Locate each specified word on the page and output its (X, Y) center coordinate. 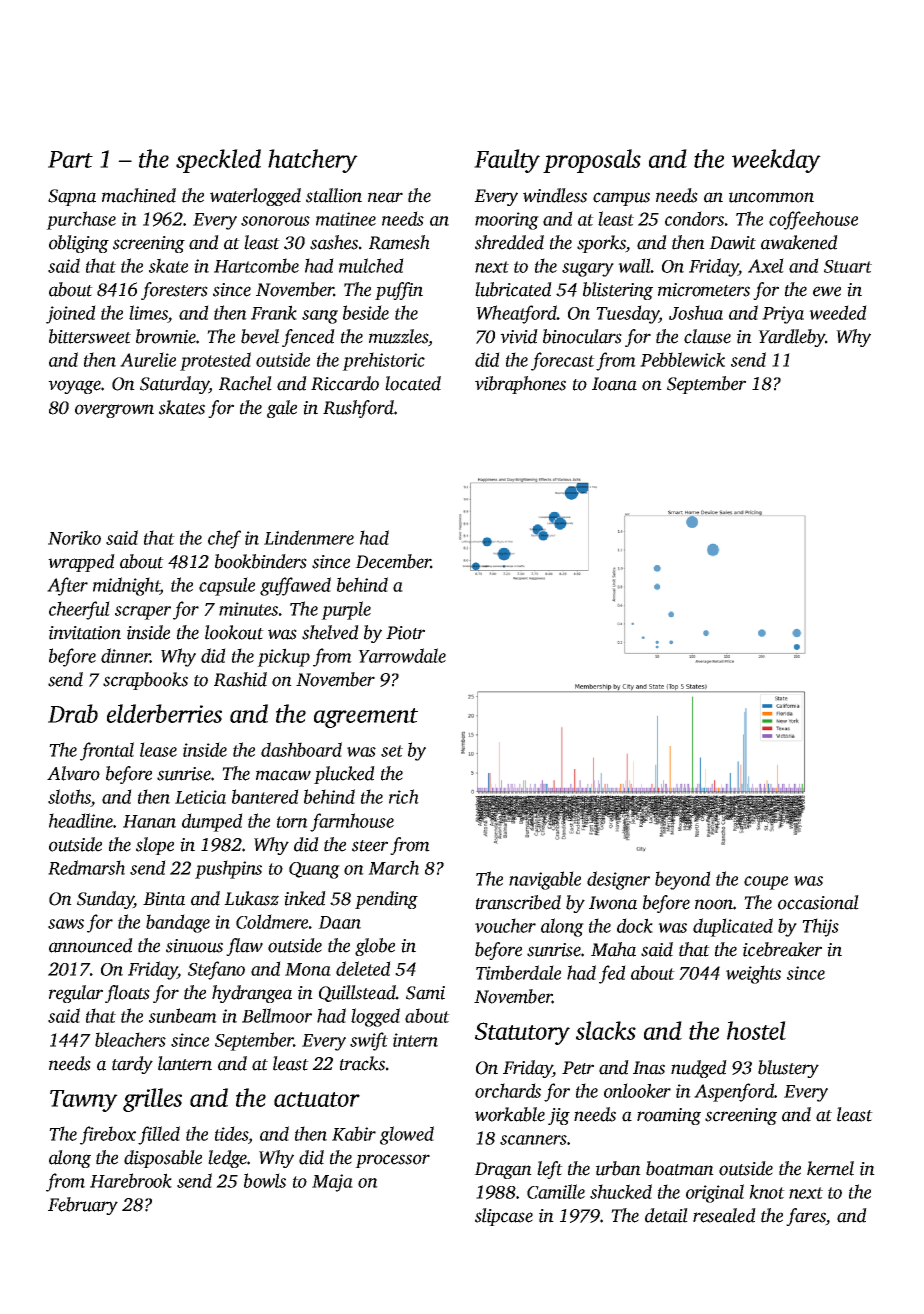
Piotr (405, 633)
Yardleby (791, 338)
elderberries (164, 713)
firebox (108, 1135)
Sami (425, 993)
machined (139, 195)
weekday (776, 161)
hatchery (313, 161)
